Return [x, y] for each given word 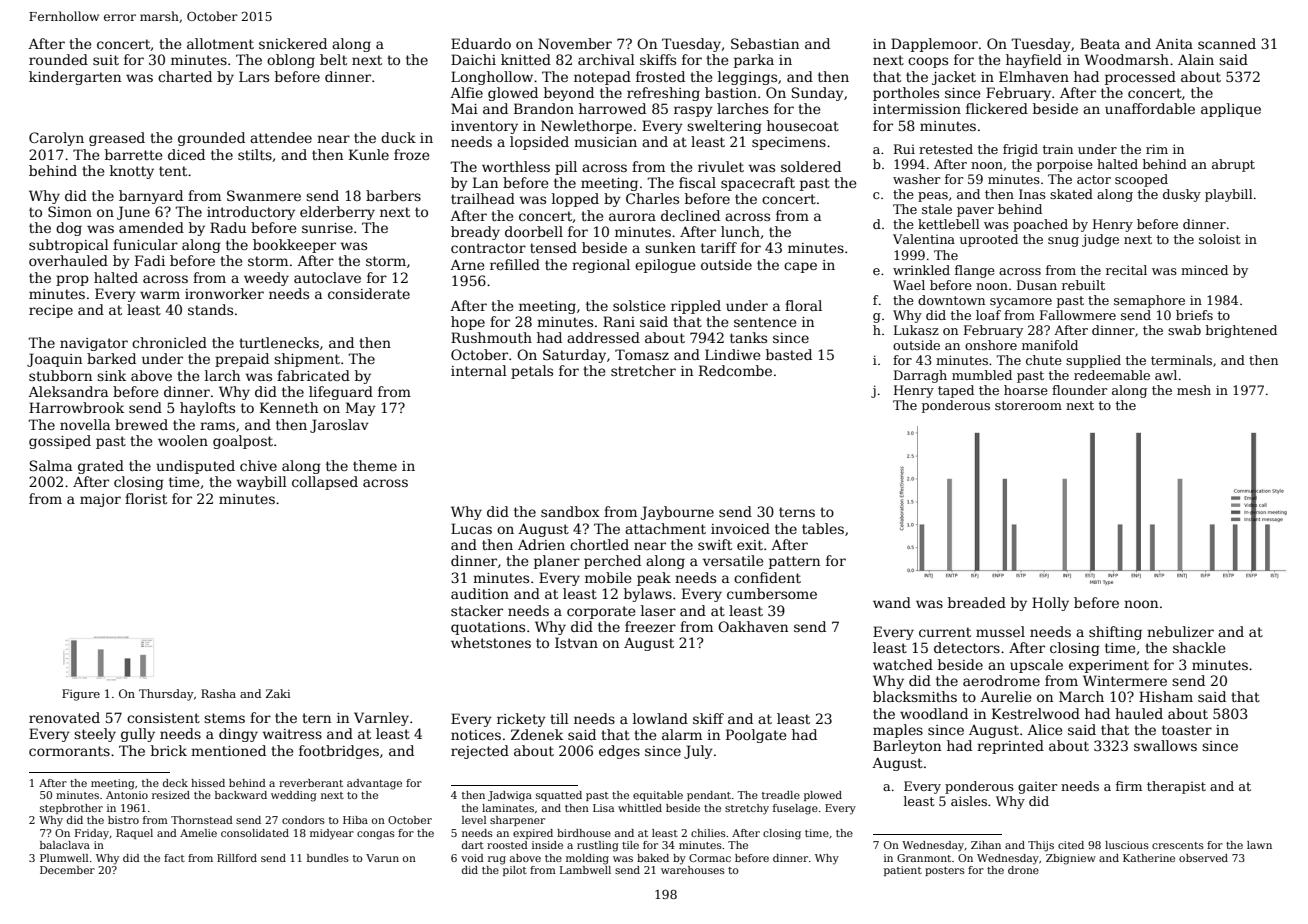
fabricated [313, 375]
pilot [515, 871]
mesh [1194, 390]
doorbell [534, 231]
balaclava [65, 845]
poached [1040, 225]
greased [117, 139]
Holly [1050, 604]
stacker [477, 610]
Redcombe [735, 370]
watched [903, 664]
